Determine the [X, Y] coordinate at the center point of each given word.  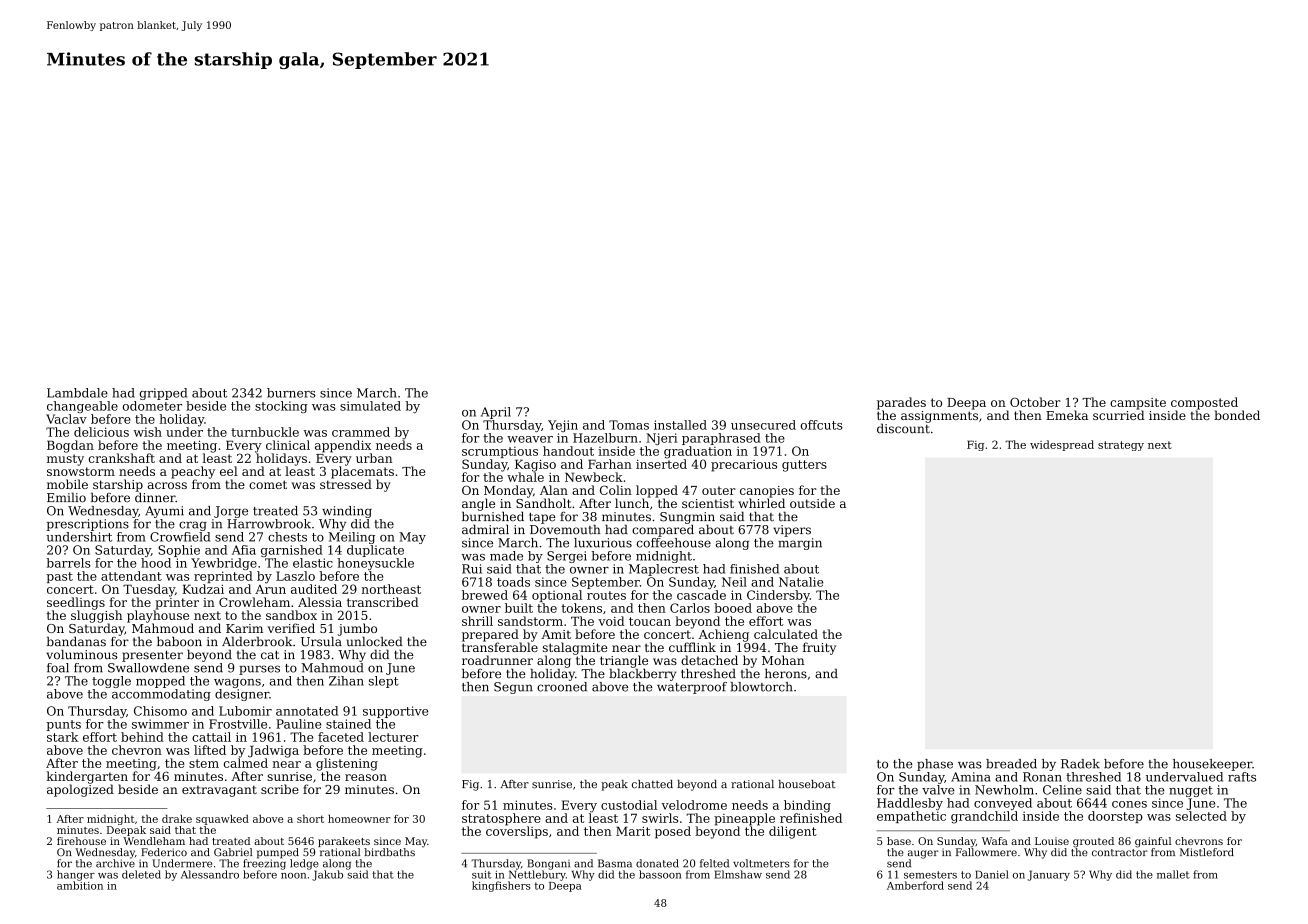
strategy [1121, 446]
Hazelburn [605, 438]
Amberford [915, 885]
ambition [80, 885]
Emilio [66, 497]
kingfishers [501, 886]
